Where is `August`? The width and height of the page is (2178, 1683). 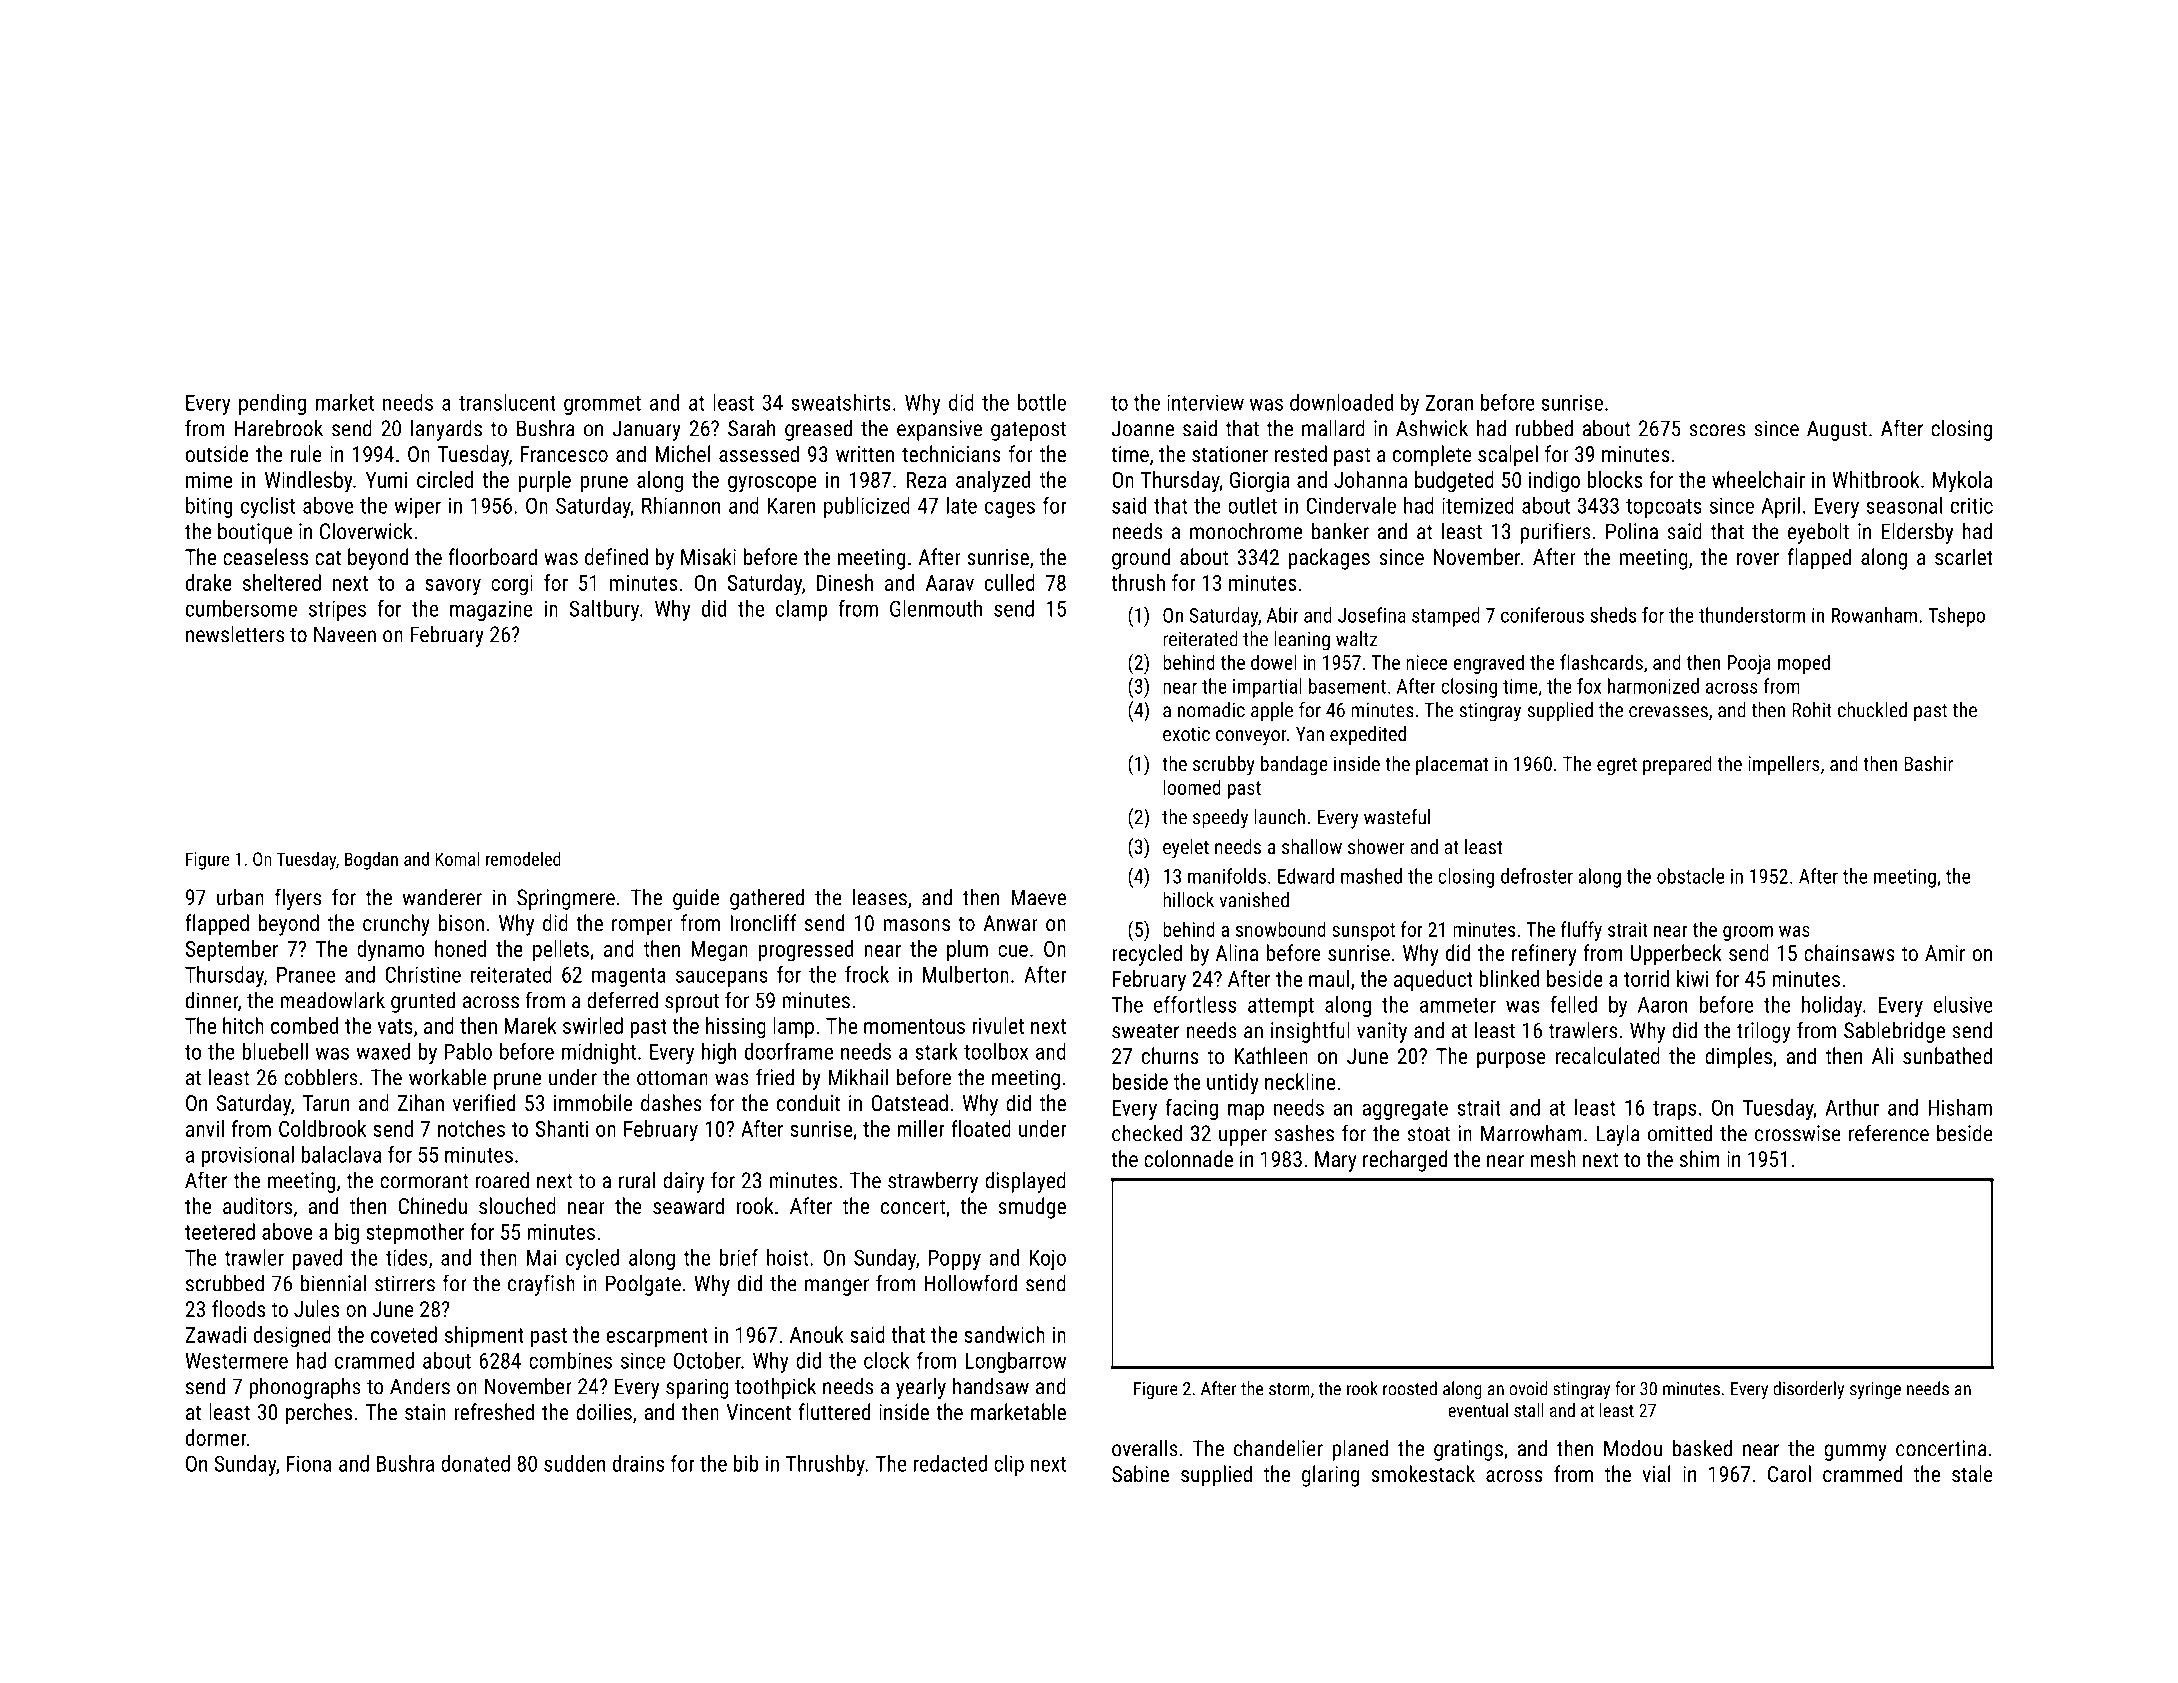
August is located at coordinates (1837, 430).
